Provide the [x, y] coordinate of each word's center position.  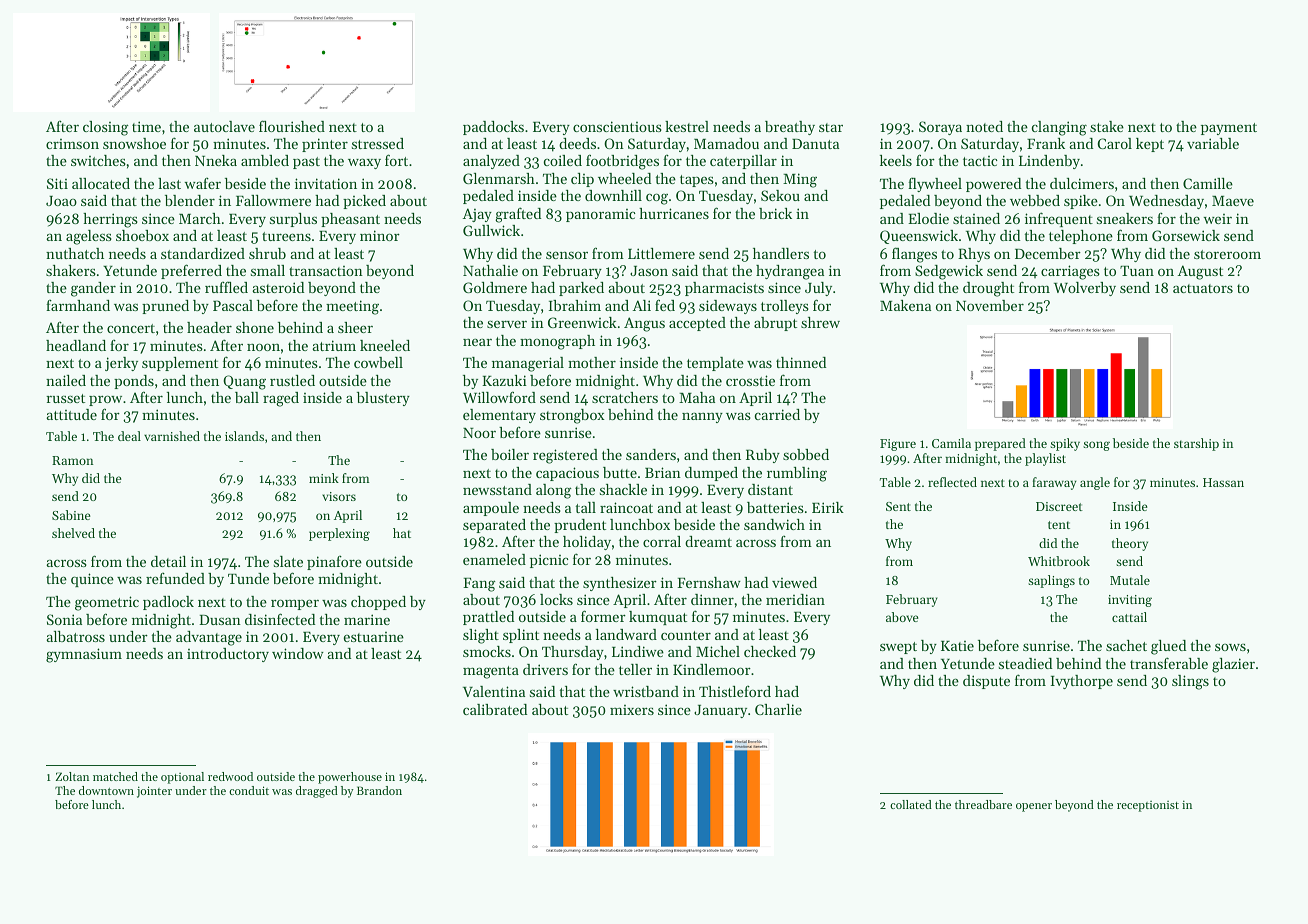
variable [1213, 143]
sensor [567, 255]
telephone [1081, 237]
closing [105, 128]
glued [1168, 647]
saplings [1051, 581]
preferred [191, 271]
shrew [820, 322]
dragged [317, 792]
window [298, 653]
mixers [632, 710]
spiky [1065, 444]
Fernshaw [709, 582]
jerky [121, 364]
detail [168, 561]
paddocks [493, 128]
